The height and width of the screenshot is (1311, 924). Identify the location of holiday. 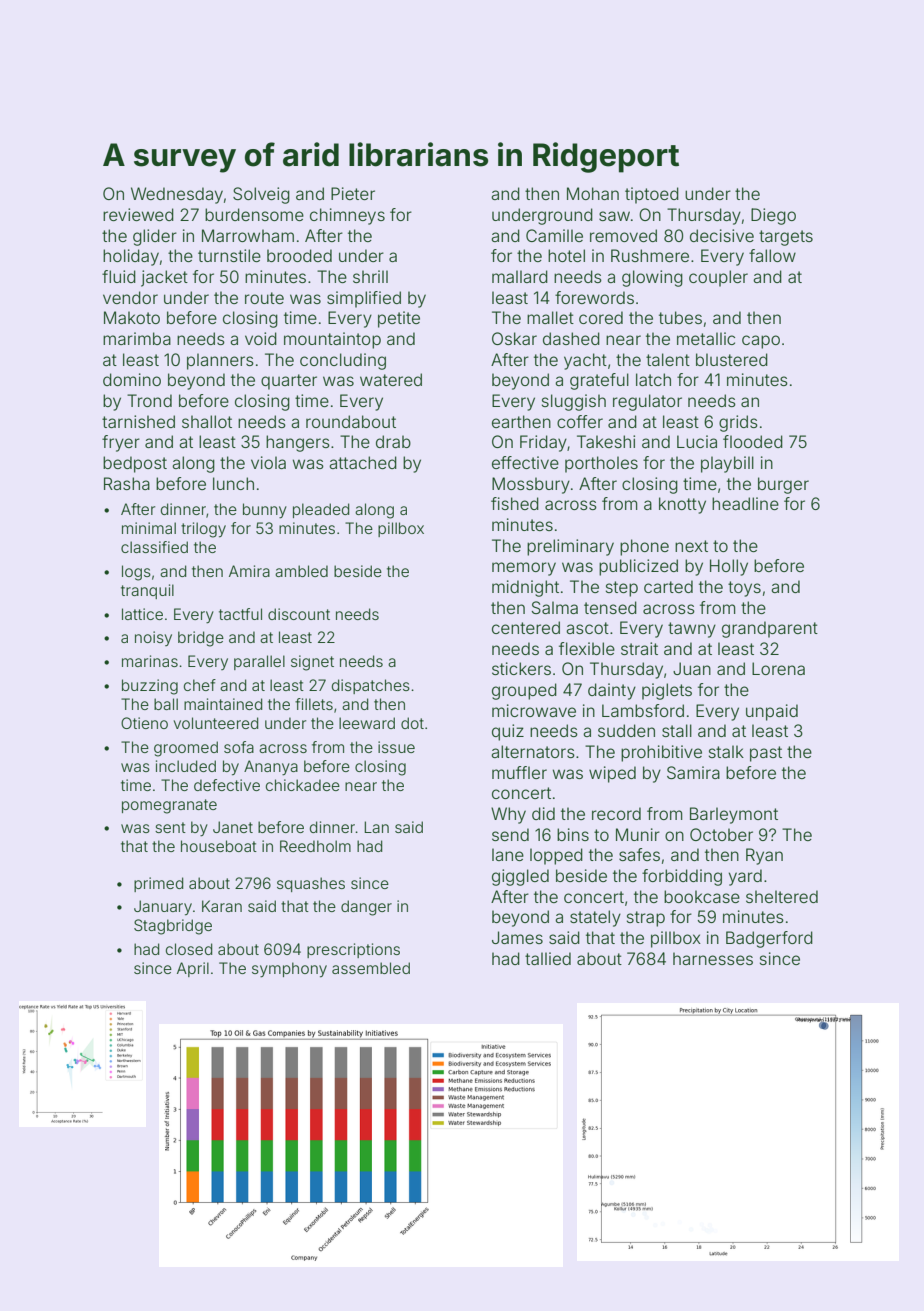
(131, 257).
